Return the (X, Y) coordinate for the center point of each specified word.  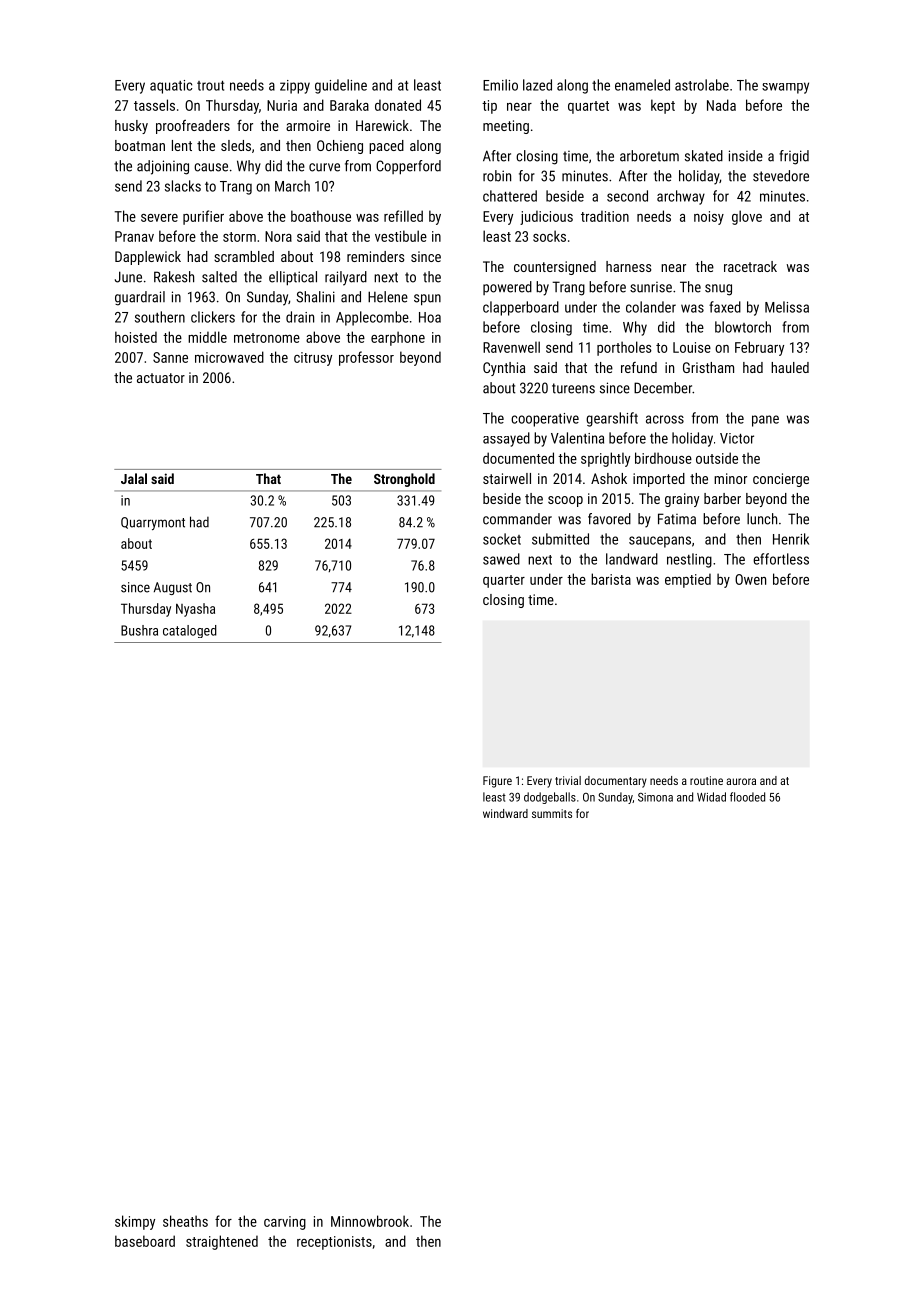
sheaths (185, 1221)
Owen (750, 579)
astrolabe (702, 85)
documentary (616, 782)
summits (552, 813)
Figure (497, 782)
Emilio (500, 85)
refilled (403, 216)
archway (681, 197)
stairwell (507, 478)
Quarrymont (153, 523)
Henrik (791, 539)
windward (505, 813)
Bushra (139, 630)
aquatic (171, 87)
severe (159, 218)
